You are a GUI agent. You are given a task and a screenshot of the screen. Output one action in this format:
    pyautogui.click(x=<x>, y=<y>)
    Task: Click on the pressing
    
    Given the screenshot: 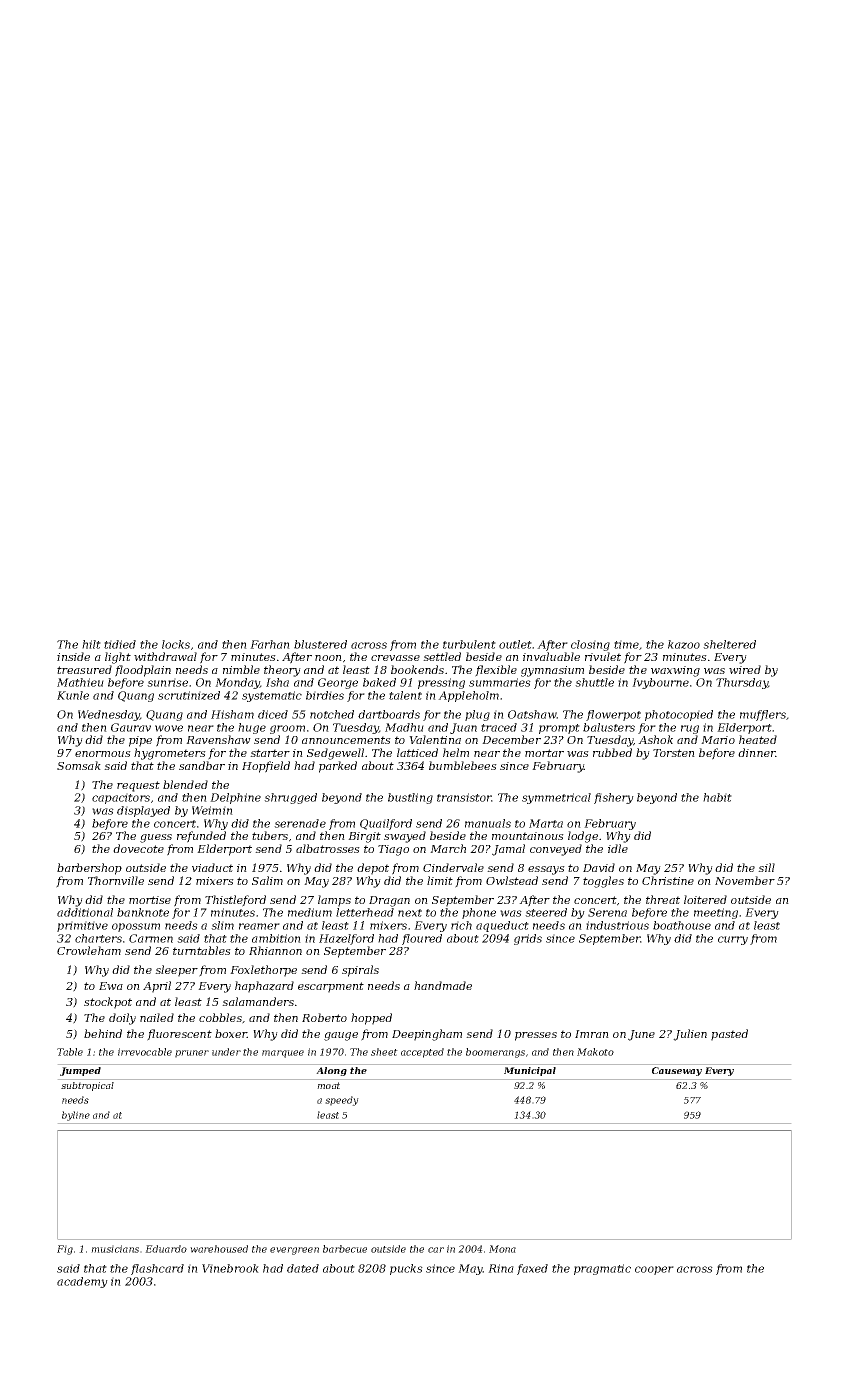 What is the action you would take?
    pyautogui.click(x=441, y=683)
